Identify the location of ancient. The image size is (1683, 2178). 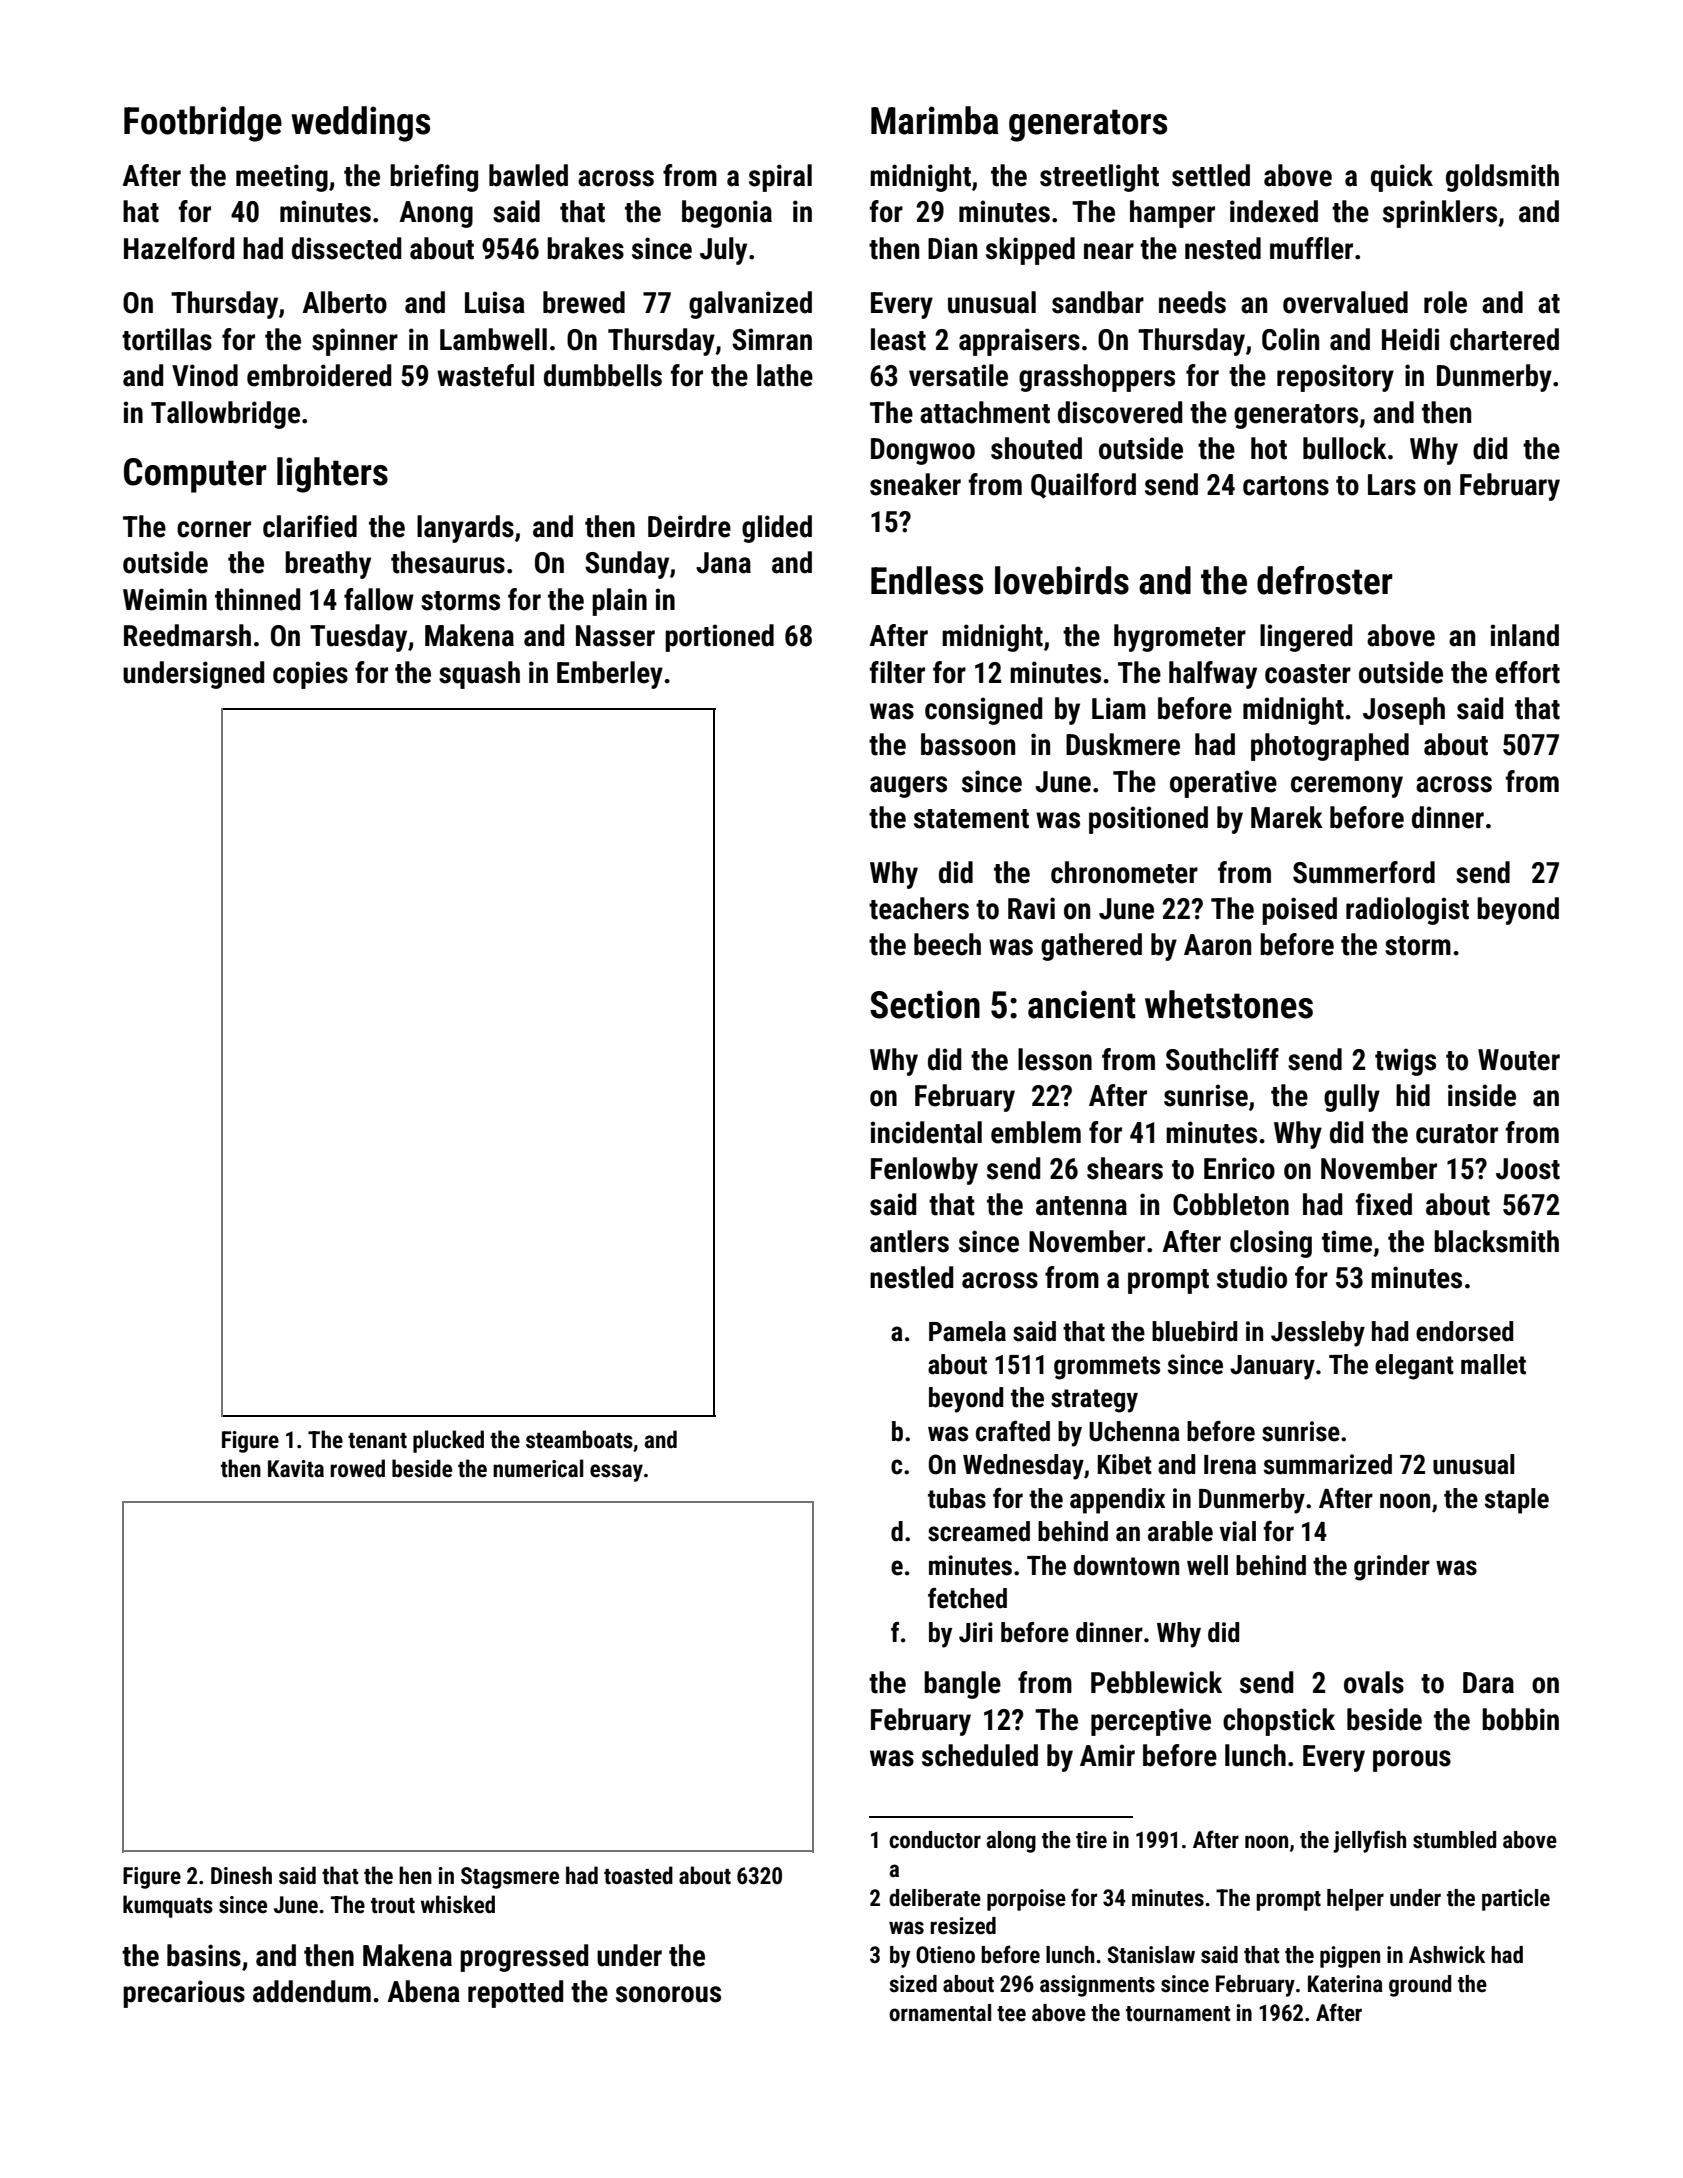
(1082, 1004).
